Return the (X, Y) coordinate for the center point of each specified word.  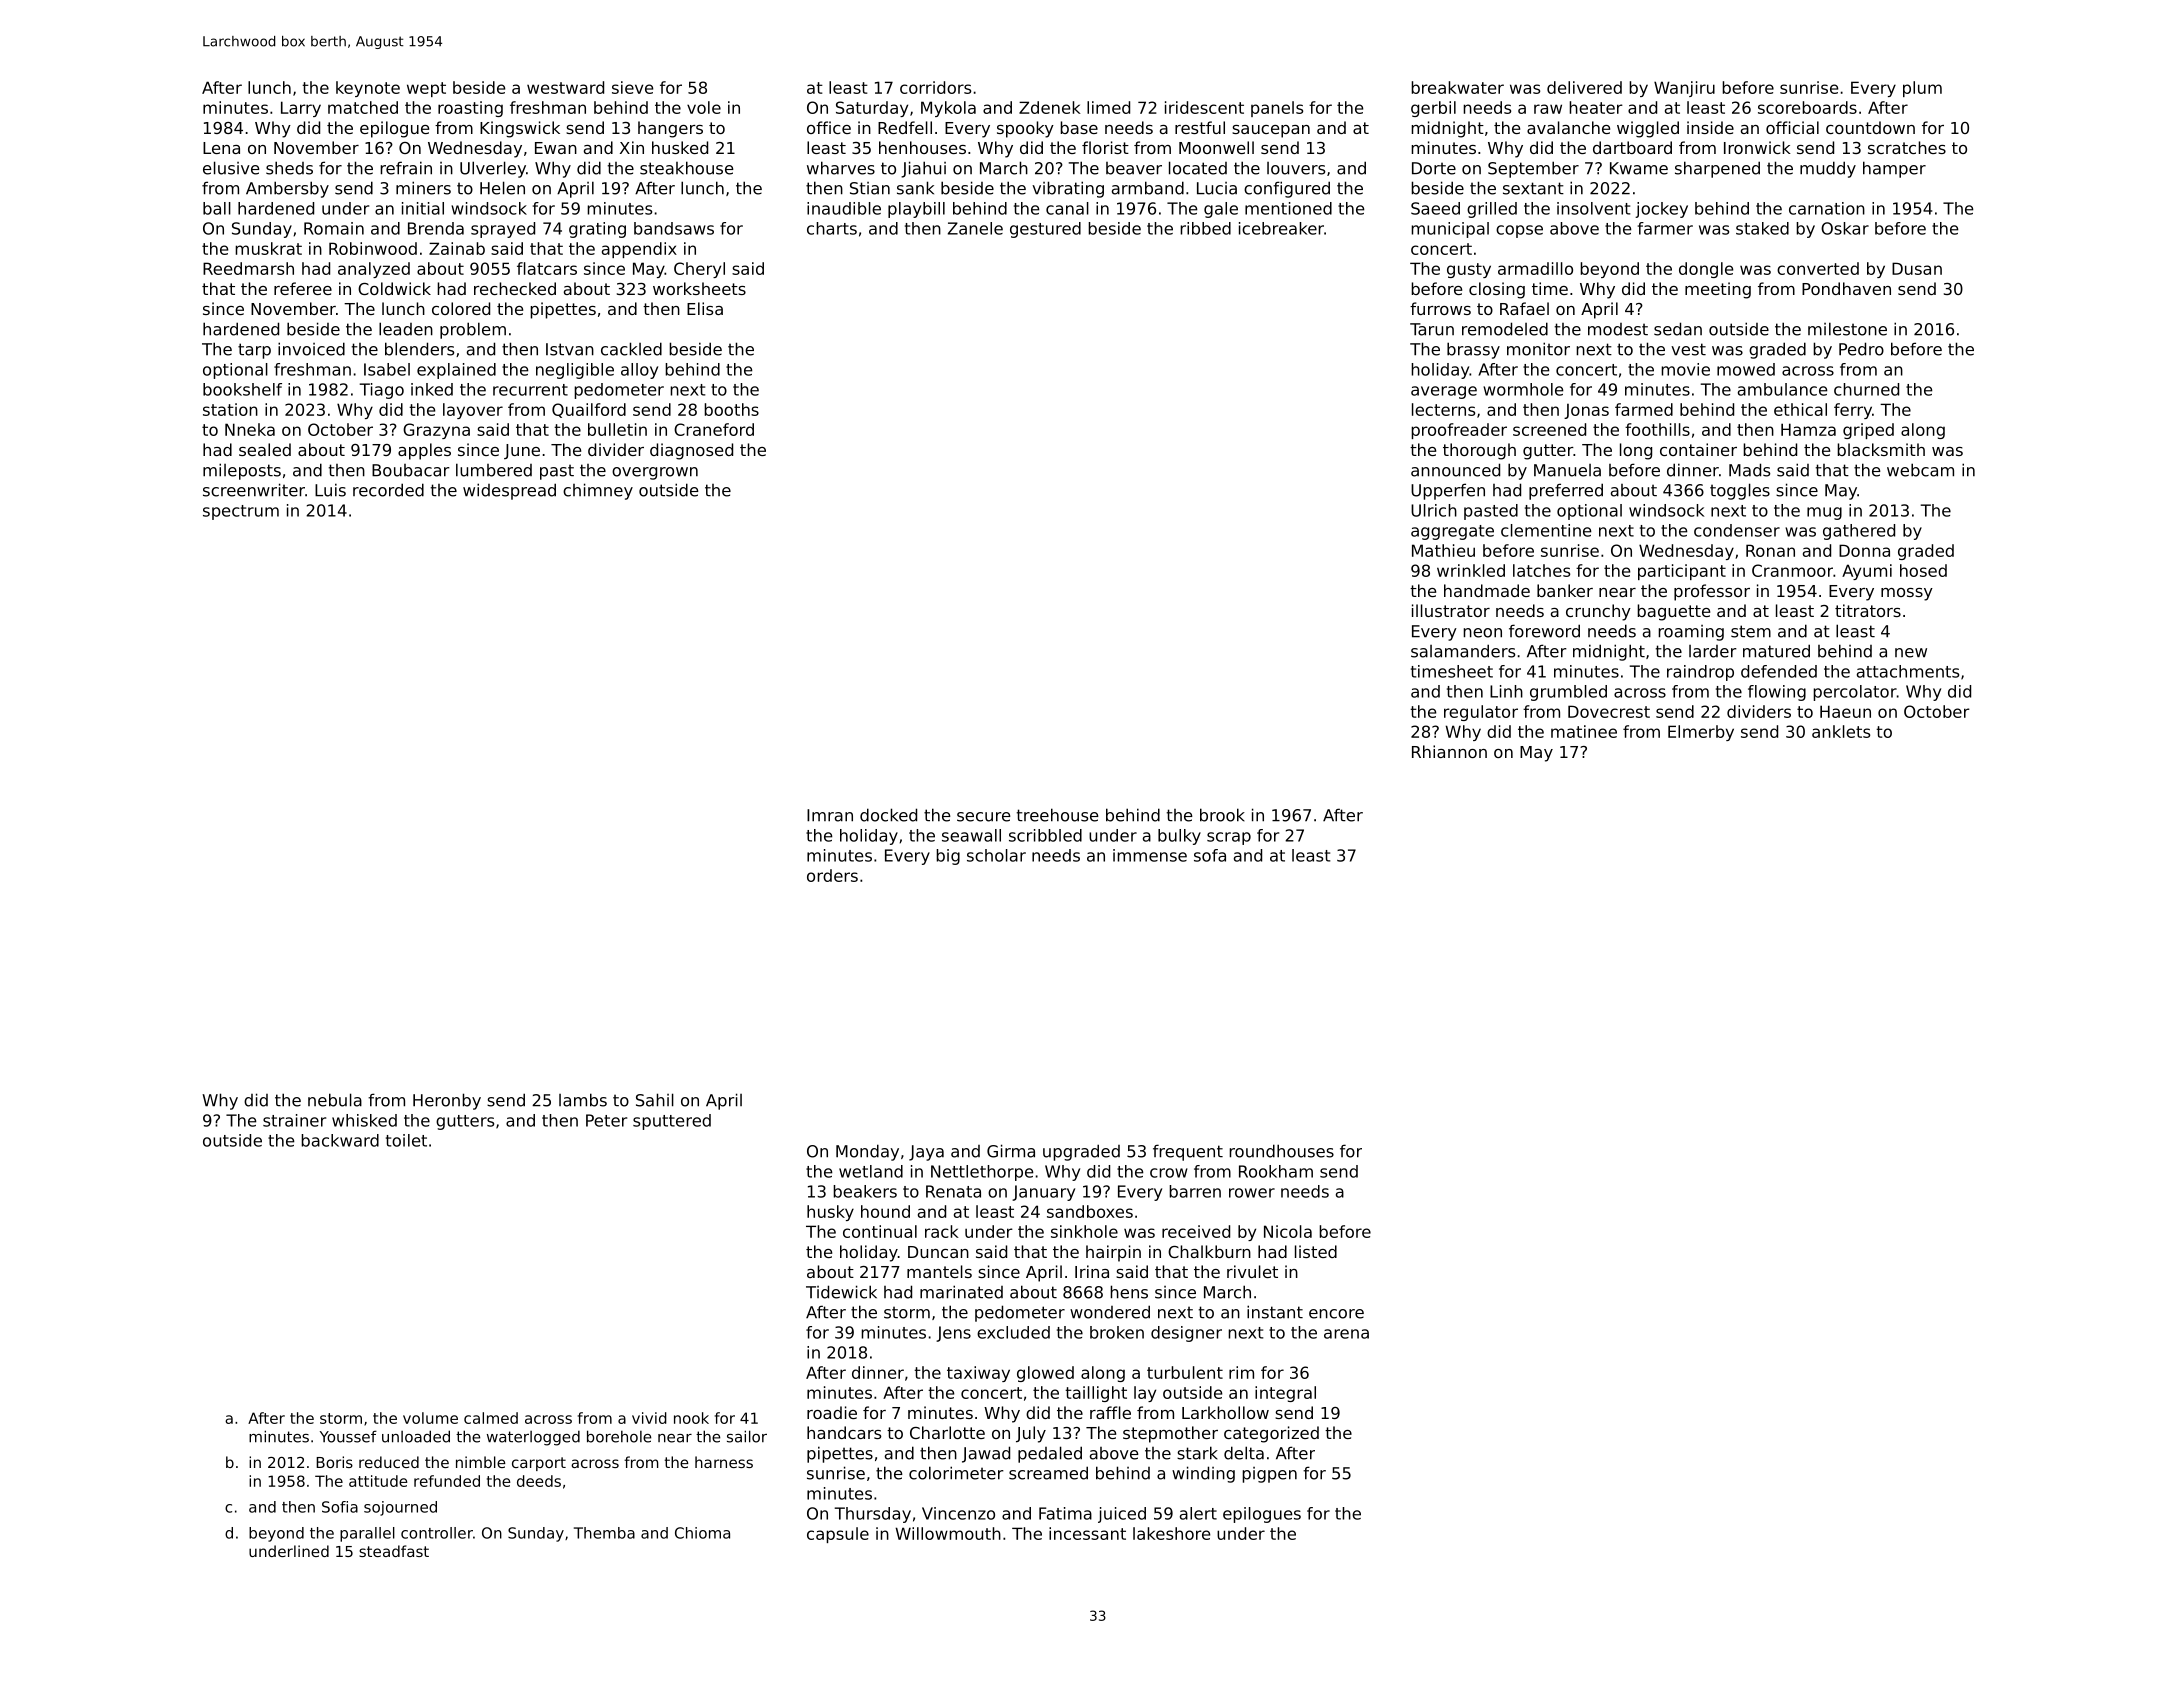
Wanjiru (1684, 89)
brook (1222, 815)
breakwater (1457, 87)
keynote (368, 89)
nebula (335, 1100)
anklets (1841, 731)
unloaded (416, 1436)
